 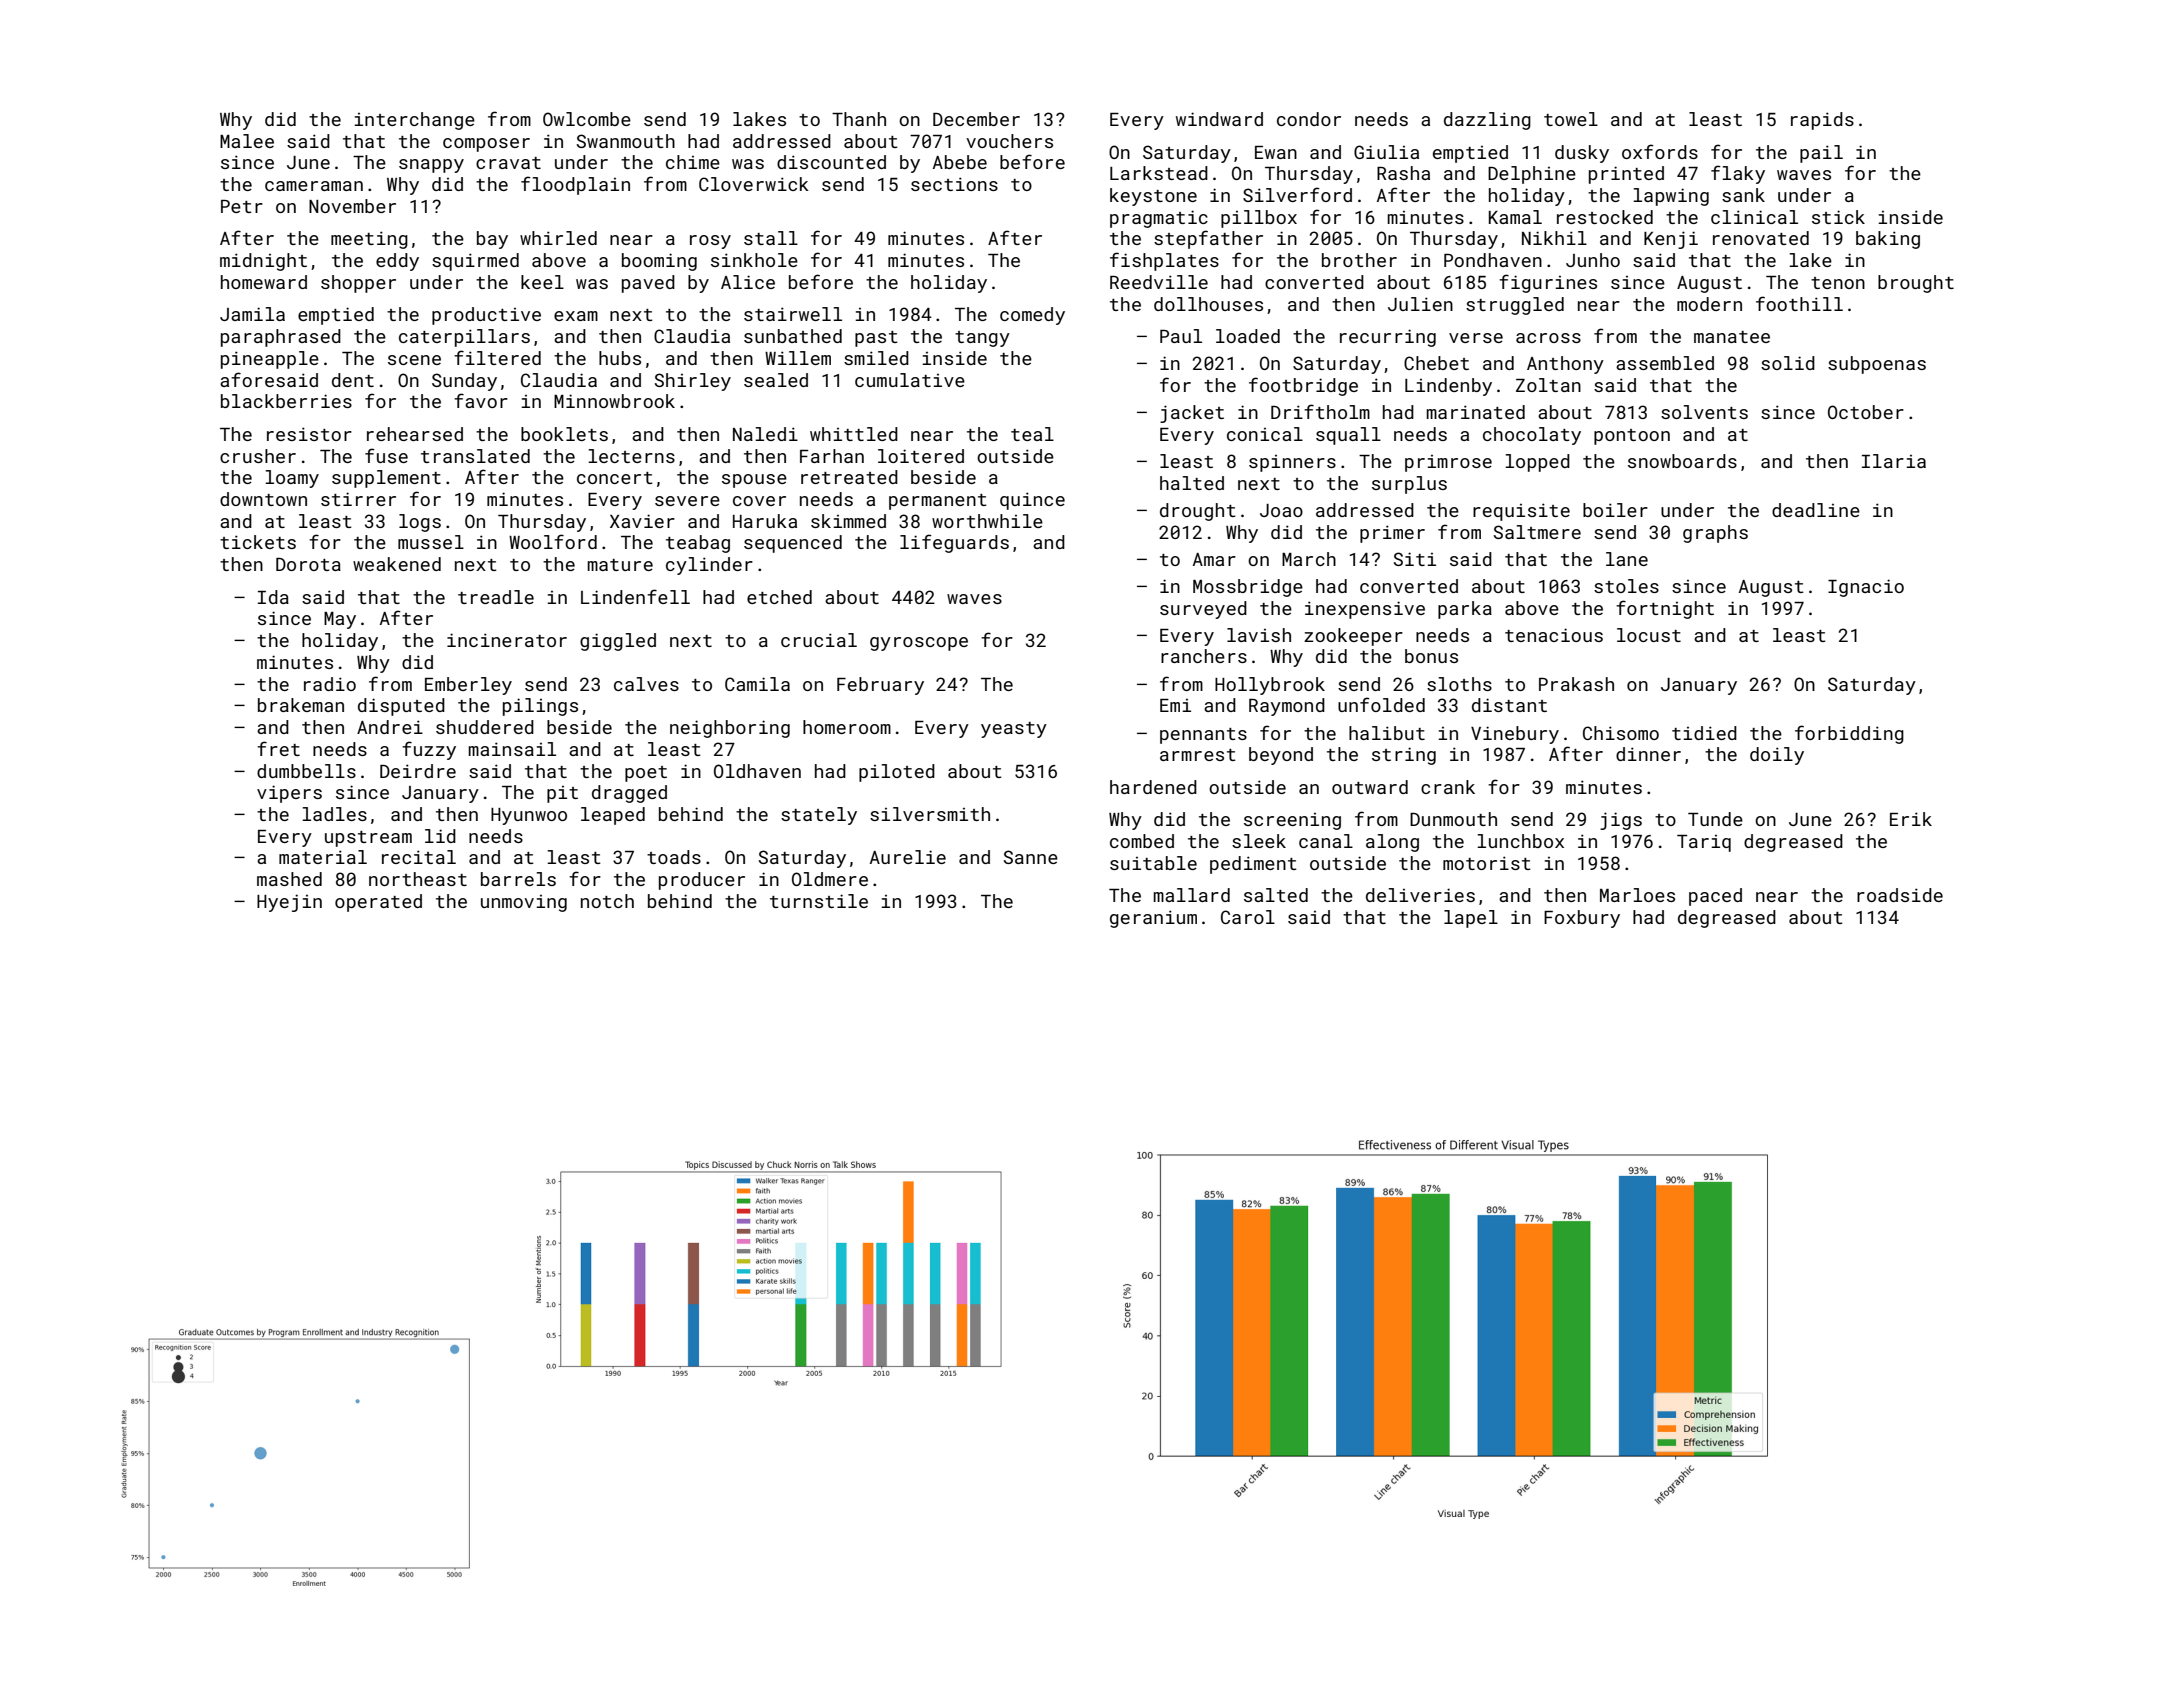 What do you see at coordinates (1866, 588) in the screenshot?
I see `Ignacio` at bounding box center [1866, 588].
